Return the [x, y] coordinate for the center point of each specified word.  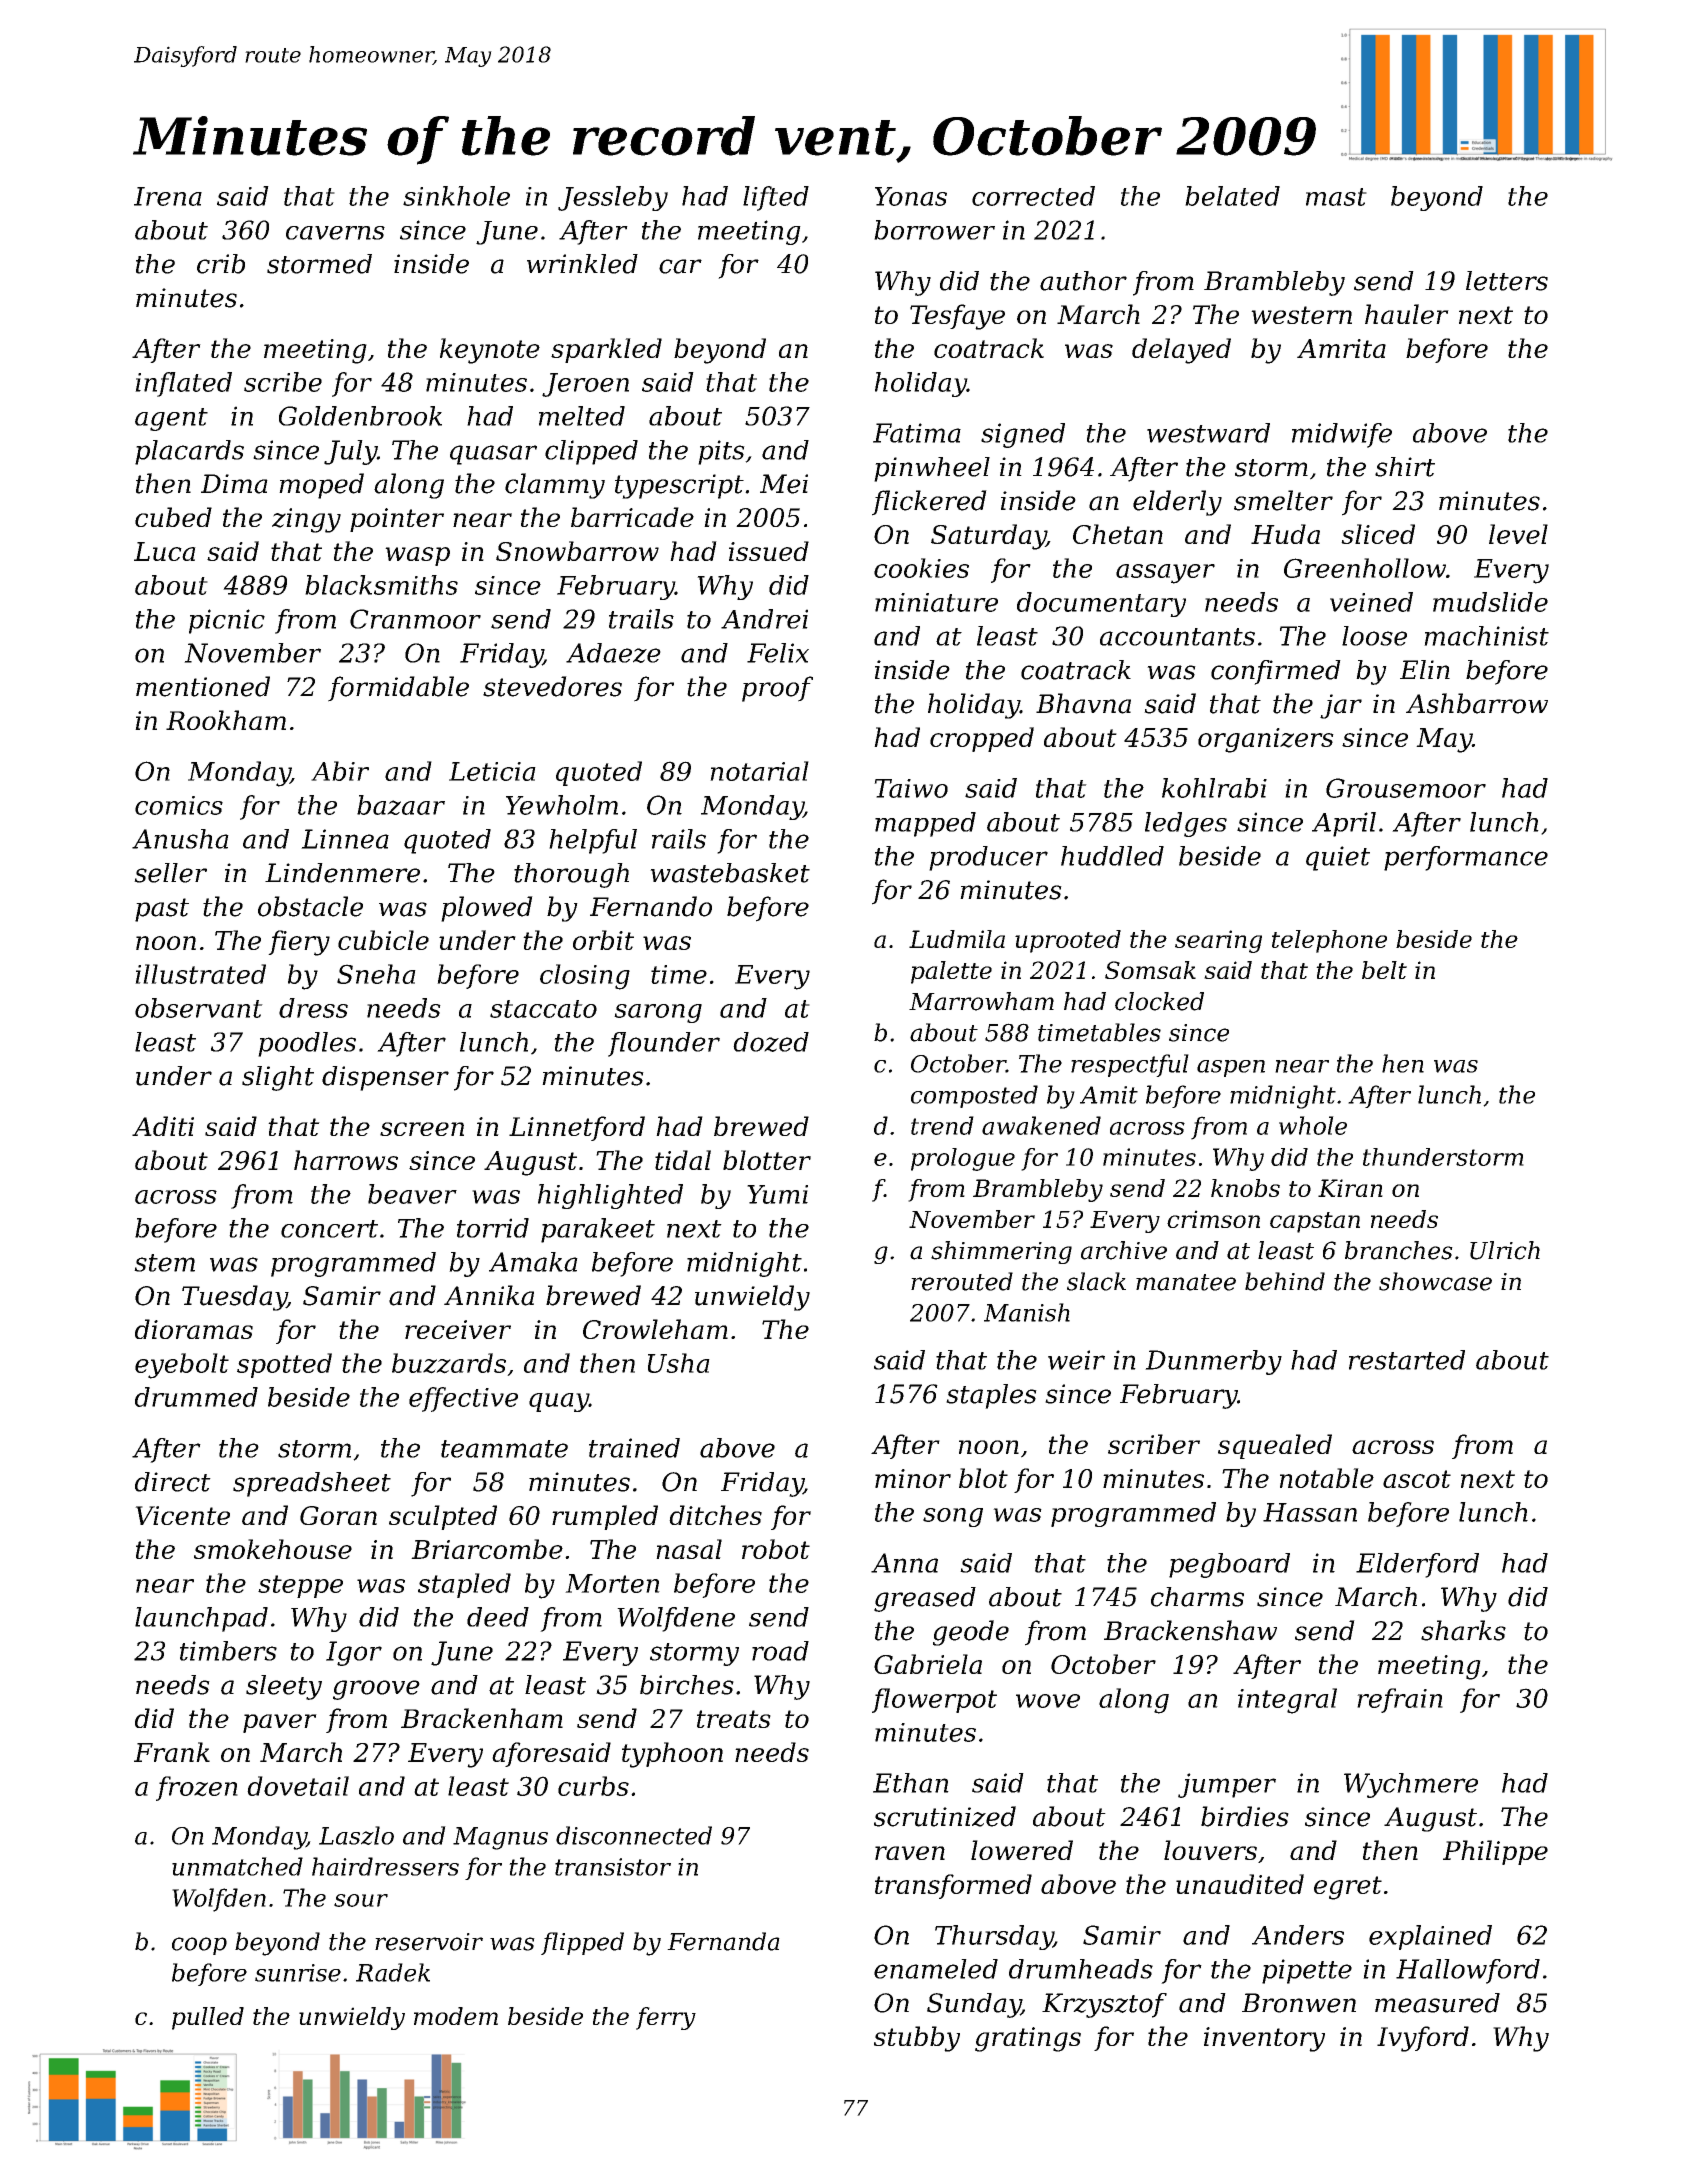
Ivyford [1423, 2039]
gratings [1028, 2039]
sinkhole [456, 196]
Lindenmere [342, 873]
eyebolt [182, 1366]
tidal [683, 1160]
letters [1507, 281]
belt [1384, 970]
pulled [208, 2018]
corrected [1033, 196]
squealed [1275, 1446]
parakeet [598, 1230]
